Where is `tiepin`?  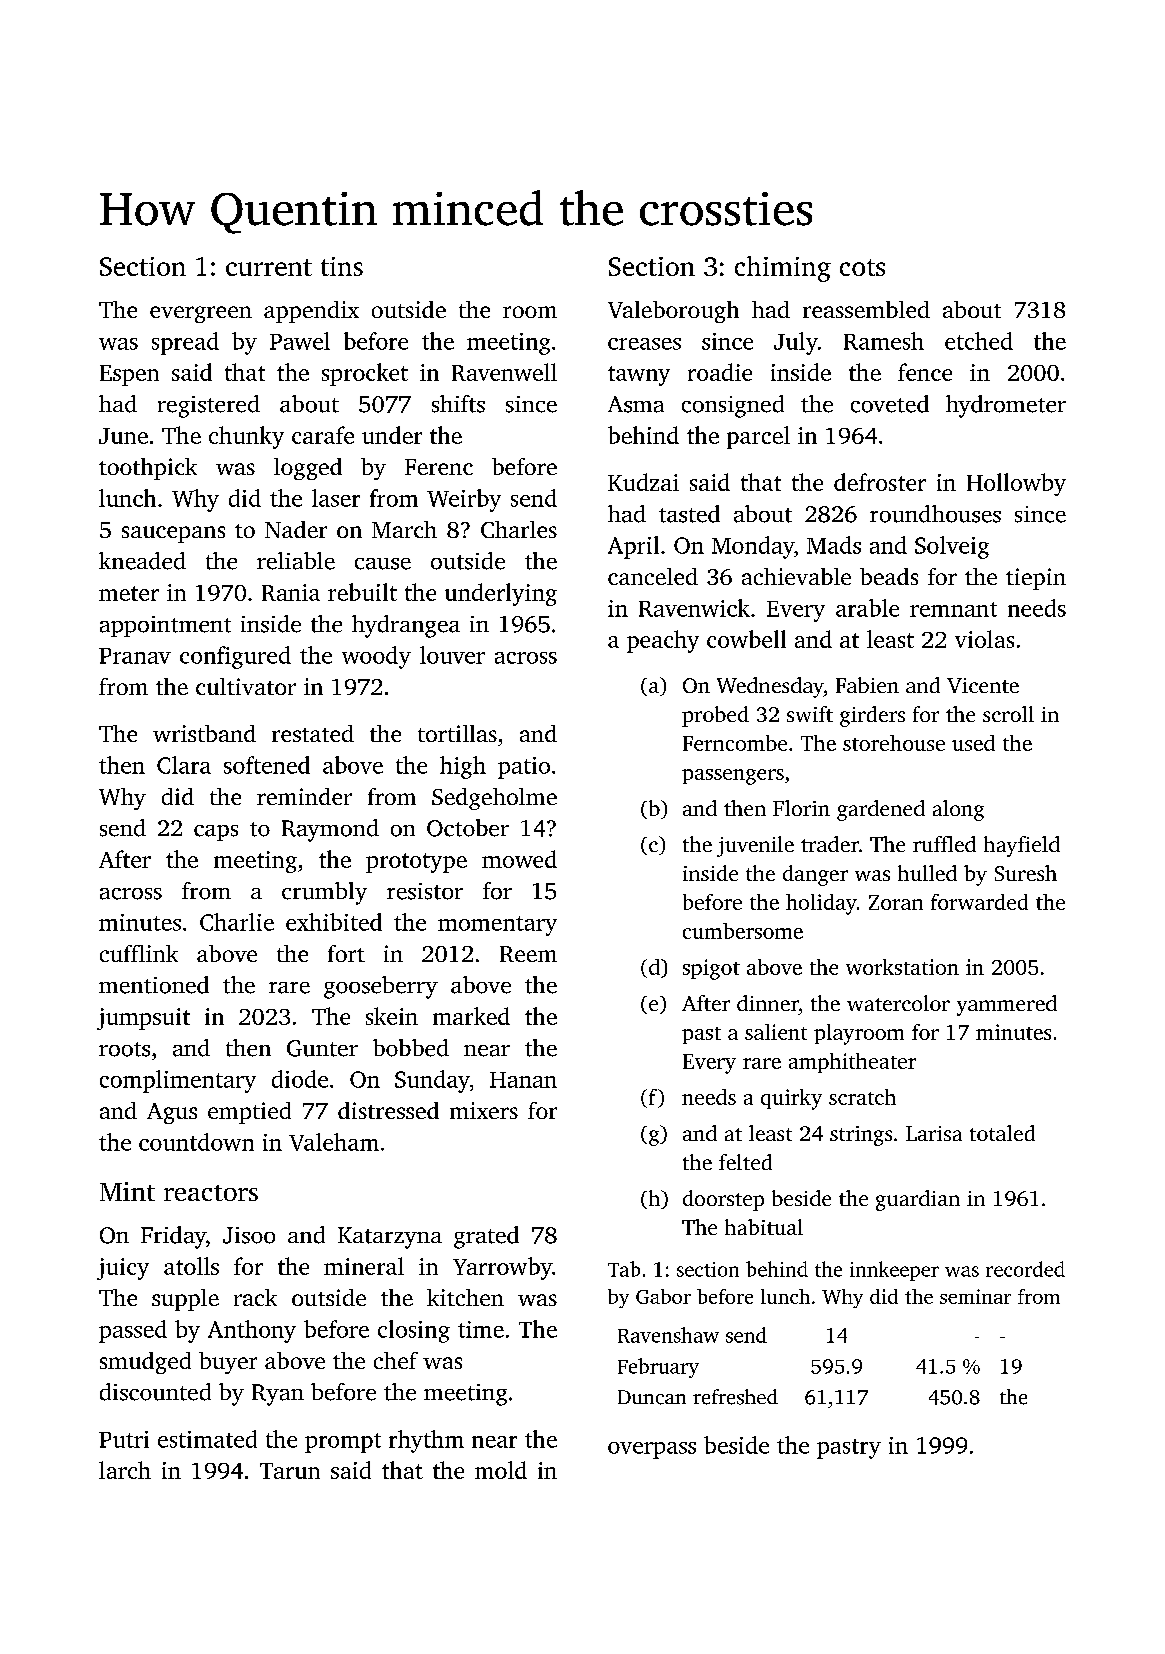
tiepin is located at coordinates (1036, 579).
